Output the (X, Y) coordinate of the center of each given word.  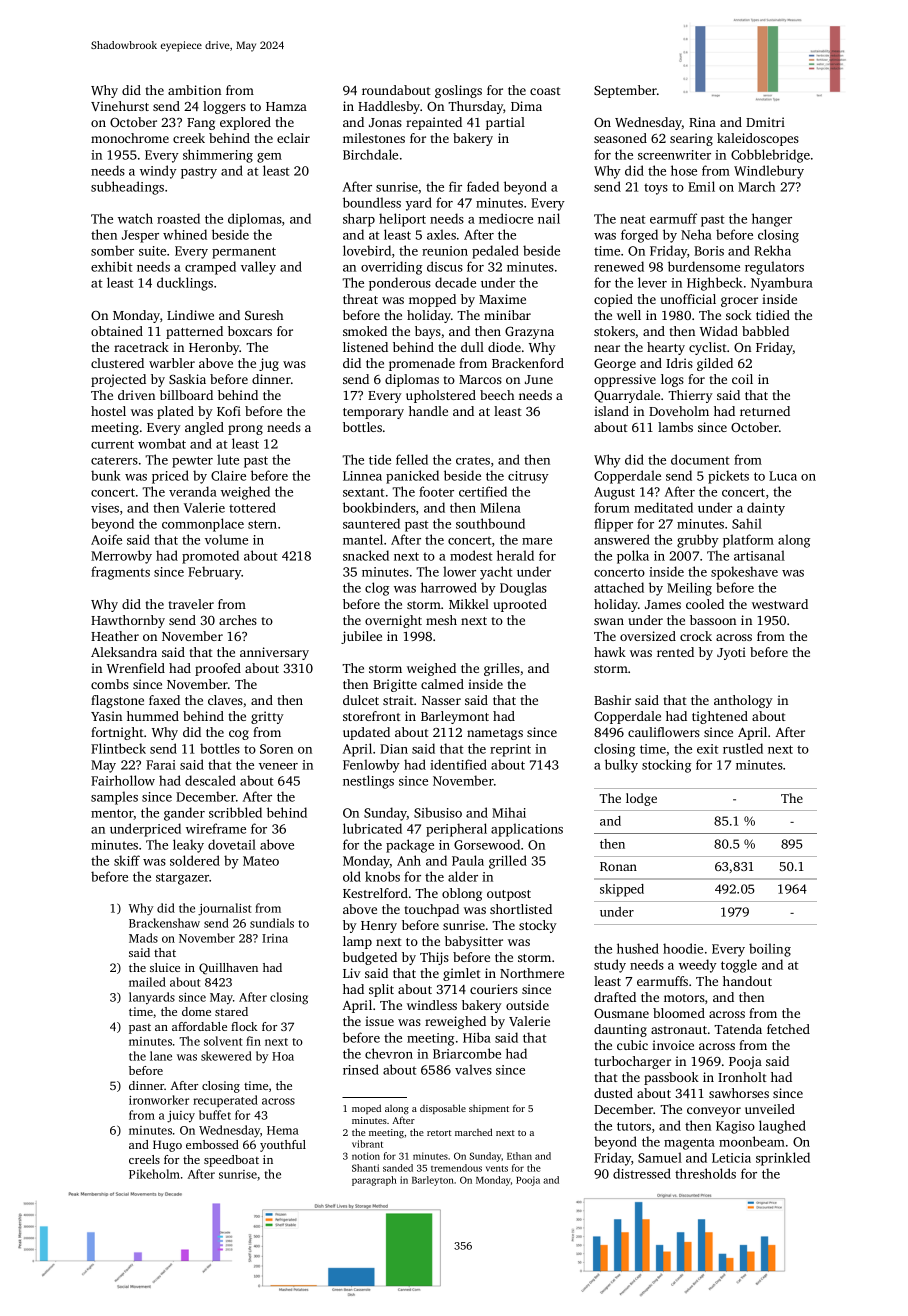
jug (269, 364)
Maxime (502, 299)
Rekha (772, 250)
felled (412, 459)
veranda (193, 491)
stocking (666, 766)
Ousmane (621, 1013)
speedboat (231, 1161)
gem (269, 158)
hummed (153, 716)
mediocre (506, 218)
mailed (147, 982)
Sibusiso (438, 812)
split (381, 990)
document (700, 459)
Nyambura (782, 284)
